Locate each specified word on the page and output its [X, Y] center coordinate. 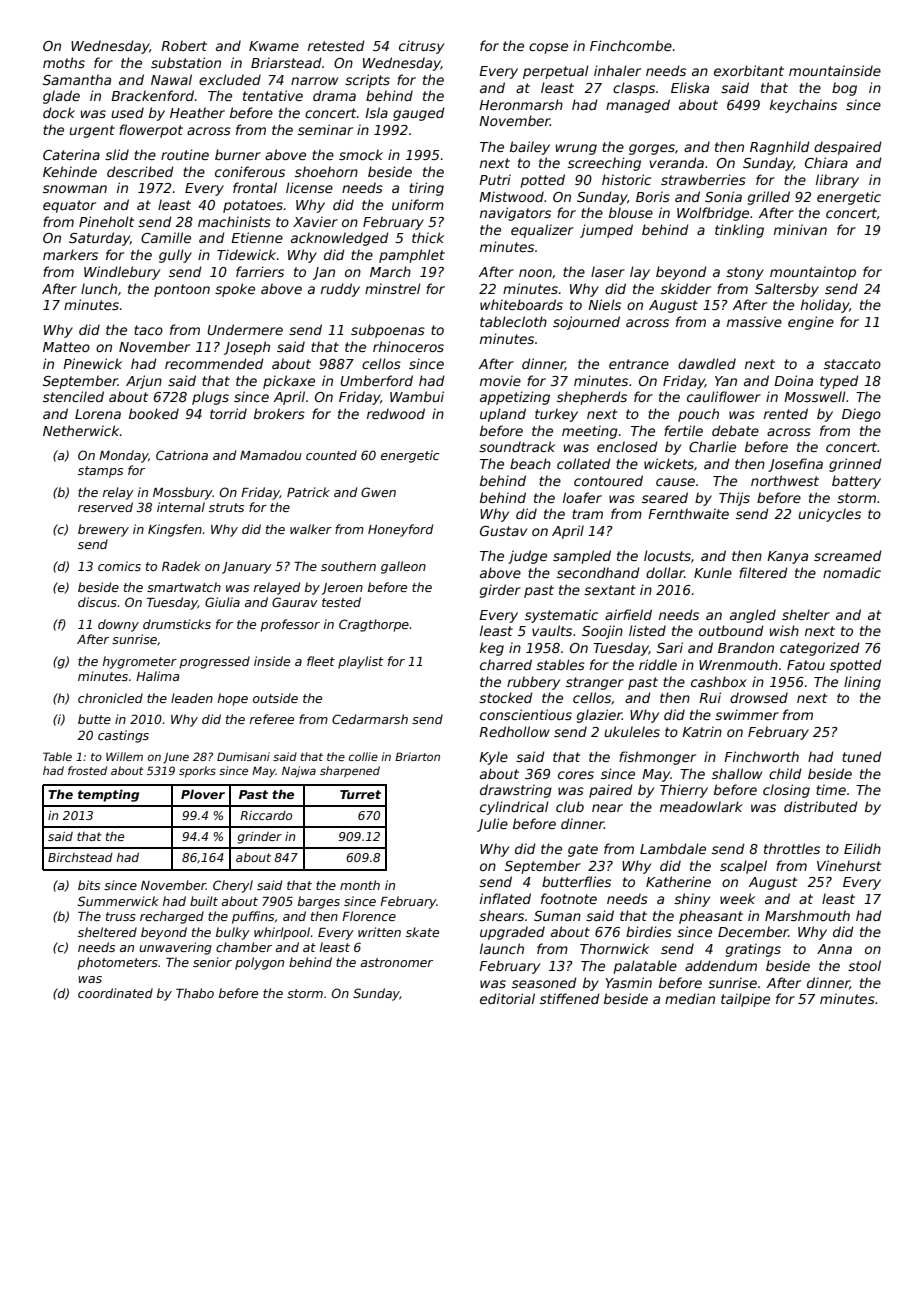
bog [844, 89]
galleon [403, 567]
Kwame [274, 46]
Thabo [195, 993]
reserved [105, 507]
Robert [184, 45]
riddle [658, 664]
